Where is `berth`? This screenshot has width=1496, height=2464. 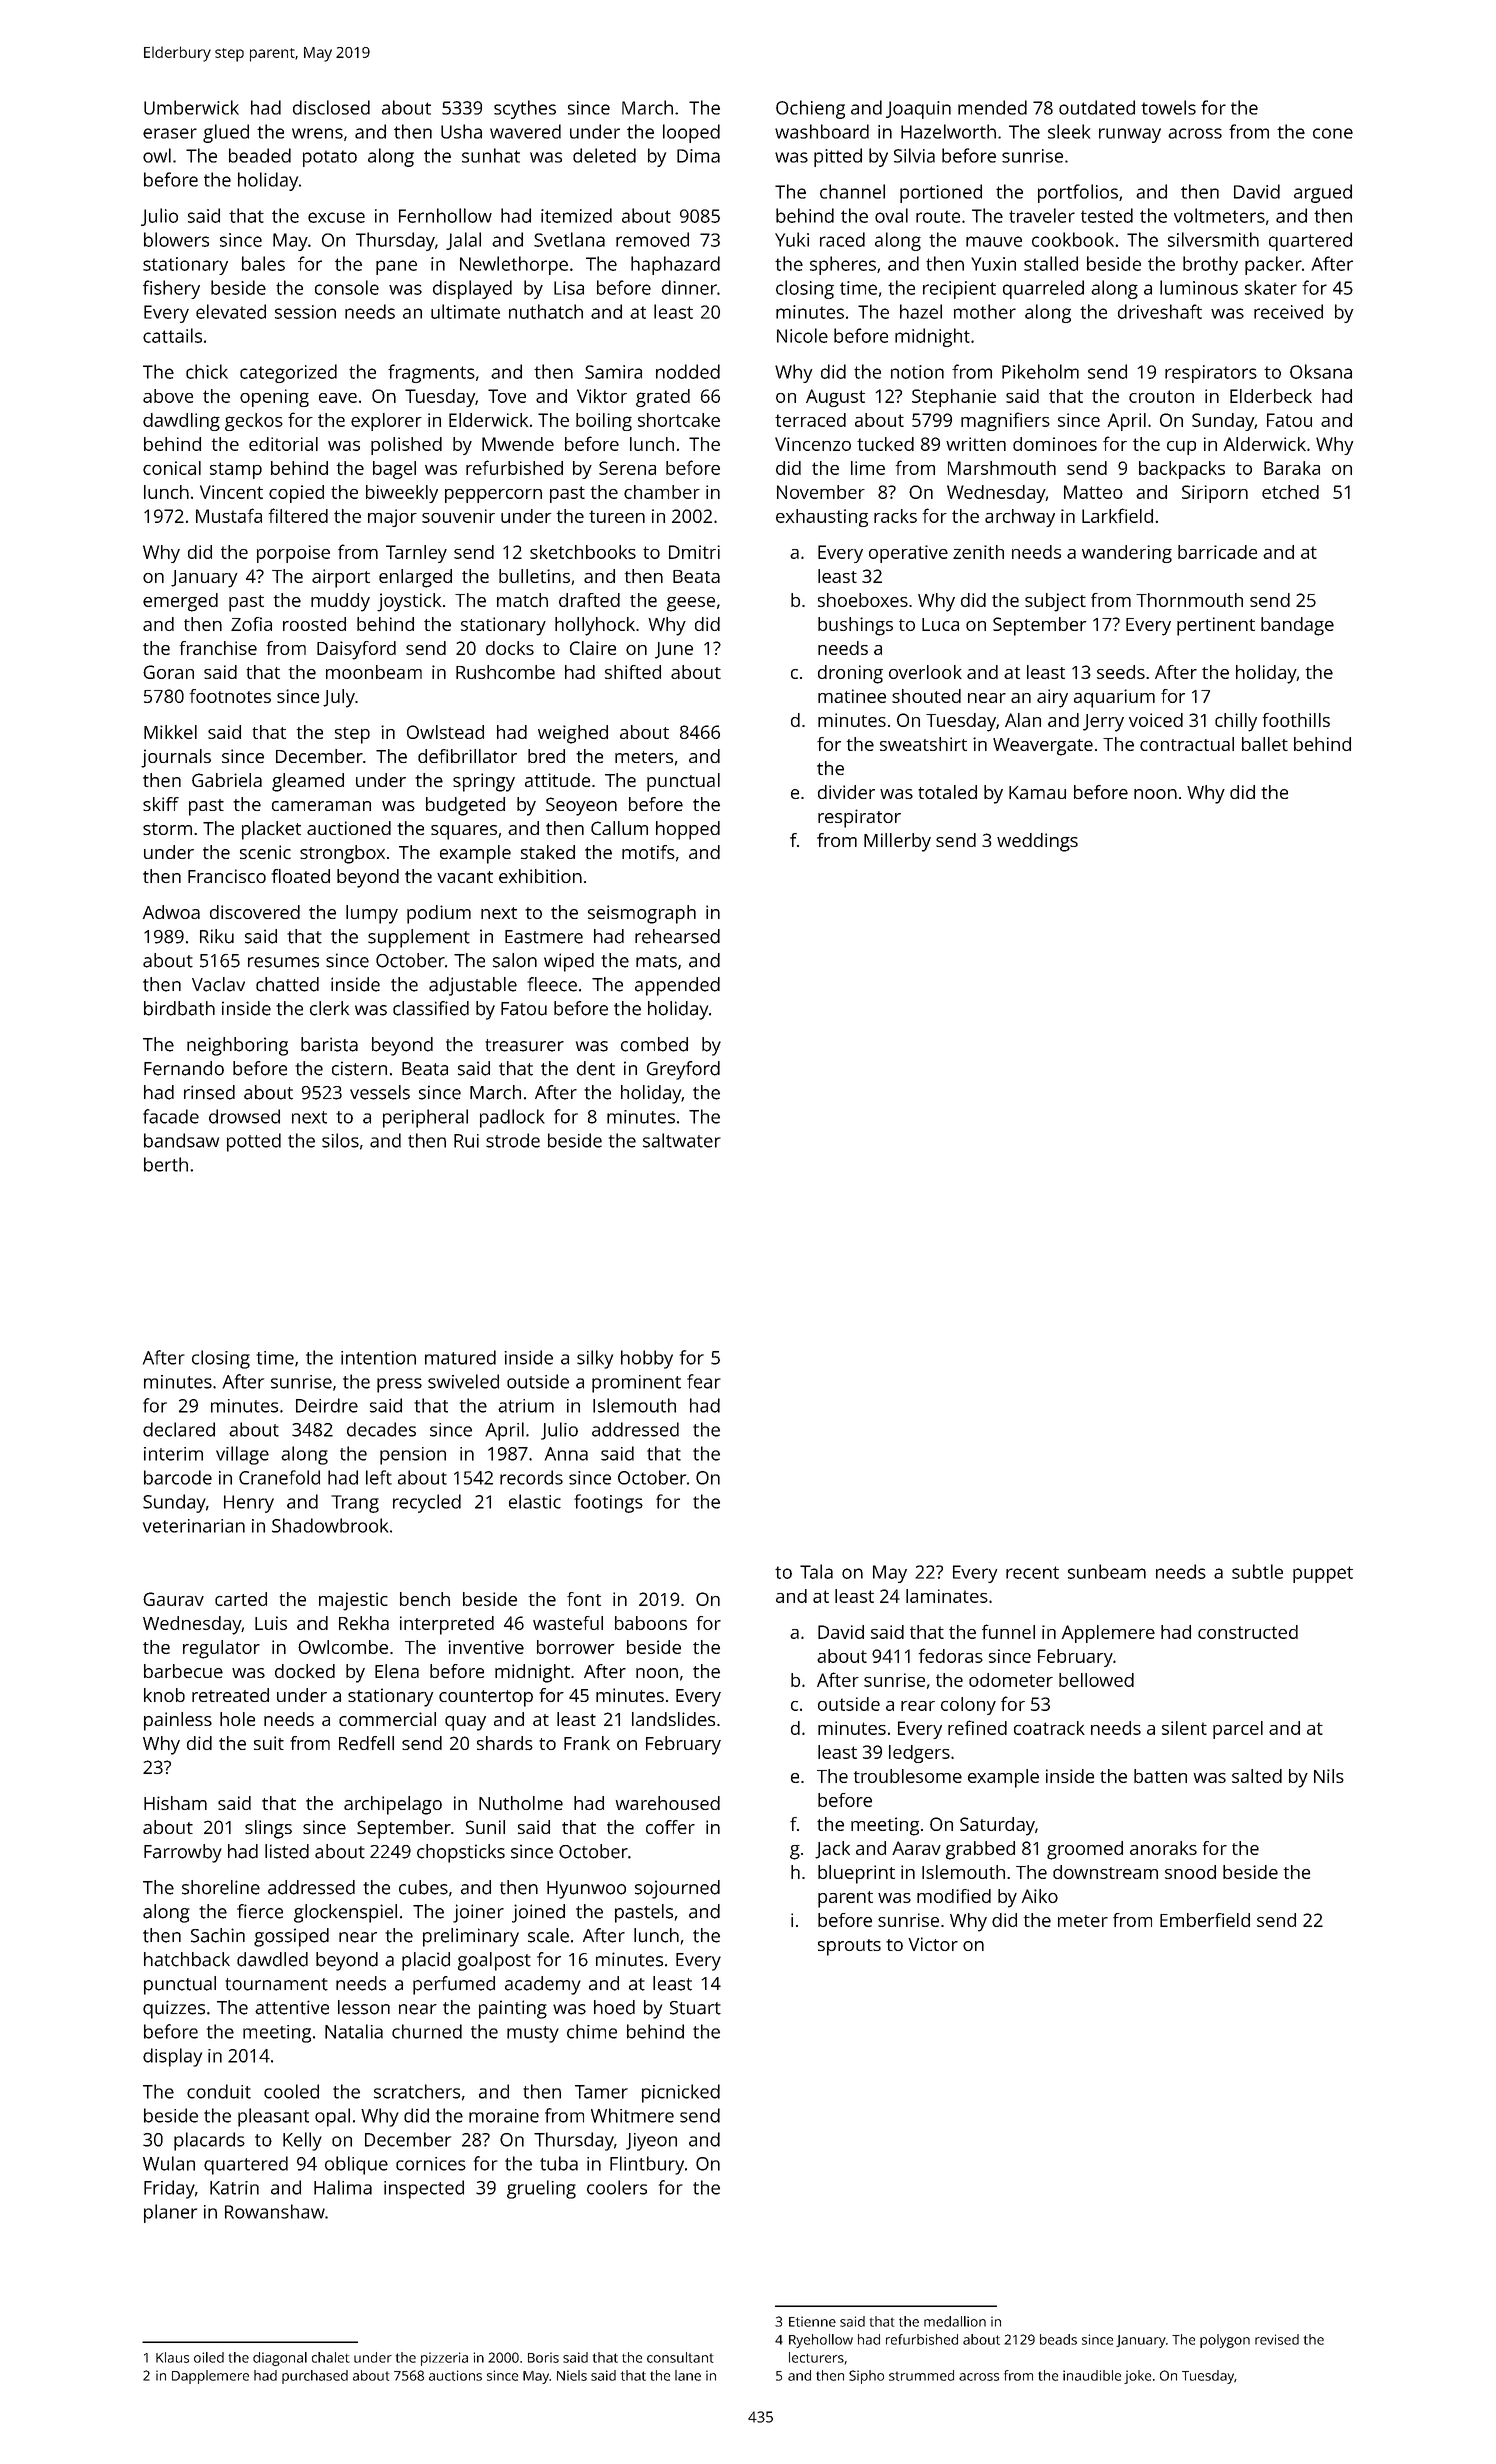
berth is located at coordinates (166, 1164).
